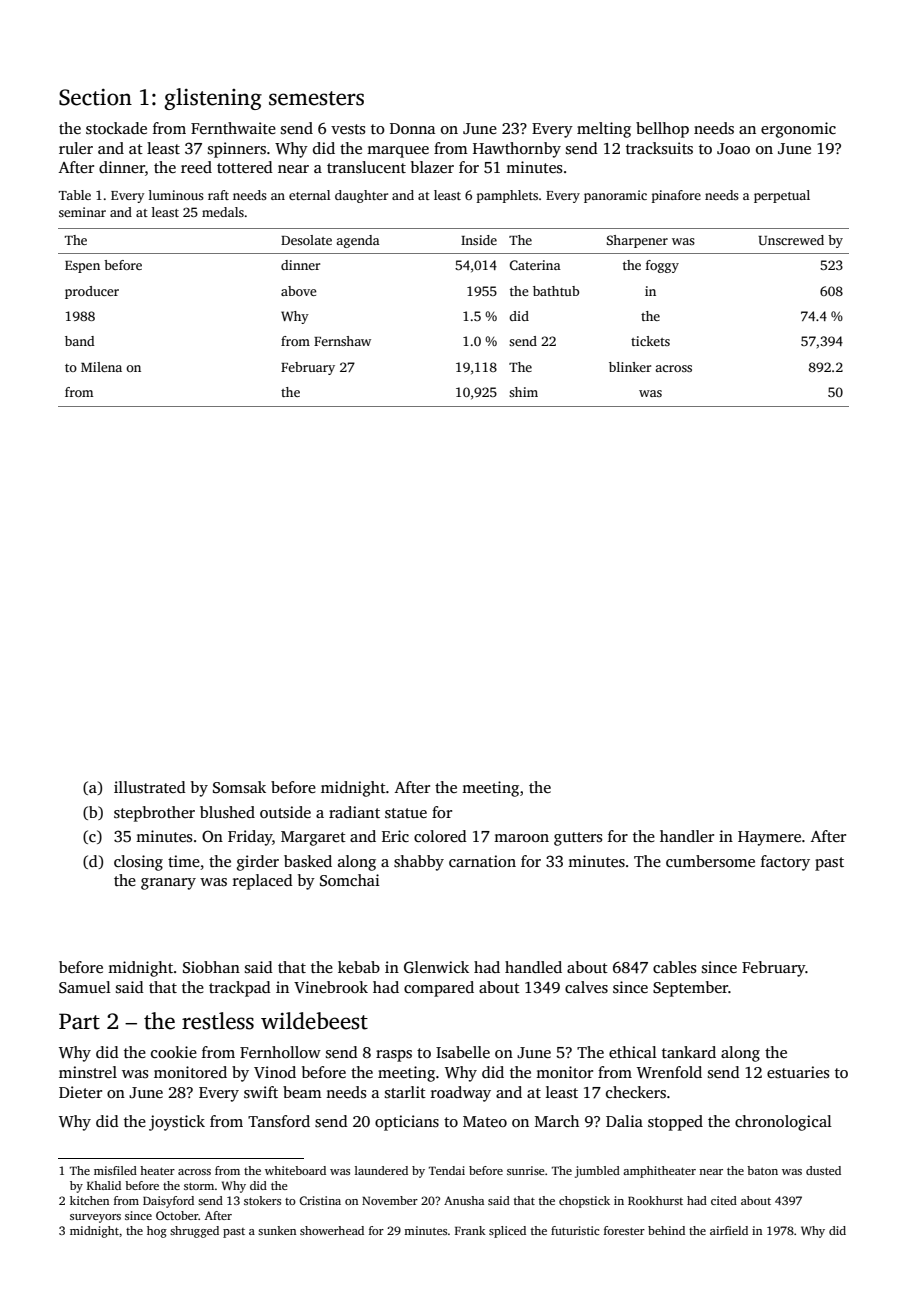 The image size is (908, 1316). I want to click on gutters, so click(578, 839).
